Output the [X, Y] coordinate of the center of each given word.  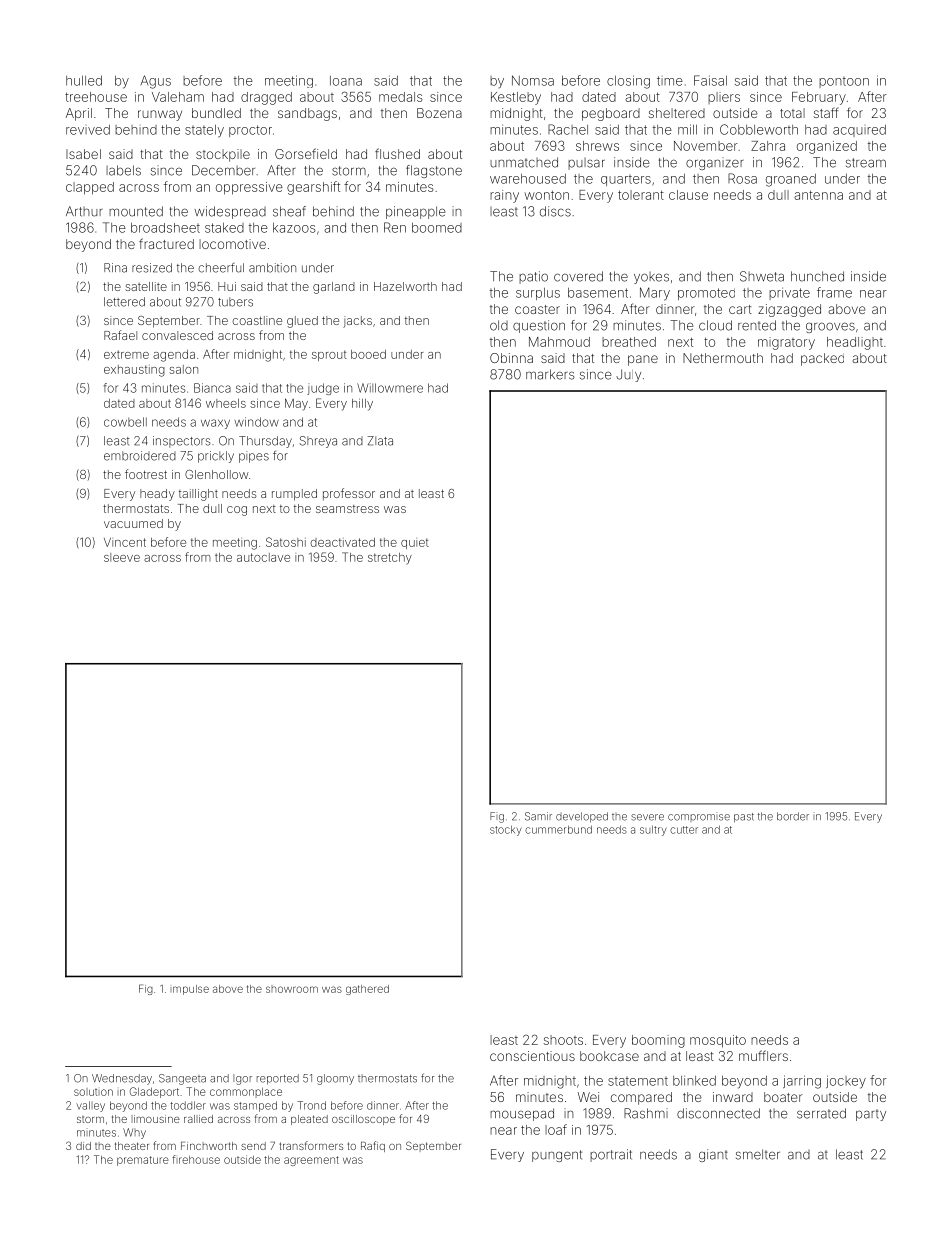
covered [578, 276]
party [871, 1115]
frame [834, 292]
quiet [415, 543]
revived [88, 130]
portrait [611, 1155]
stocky [506, 830]
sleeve [122, 557]
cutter [684, 830]
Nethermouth [723, 358]
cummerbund [558, 829]
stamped [255, 1106]
